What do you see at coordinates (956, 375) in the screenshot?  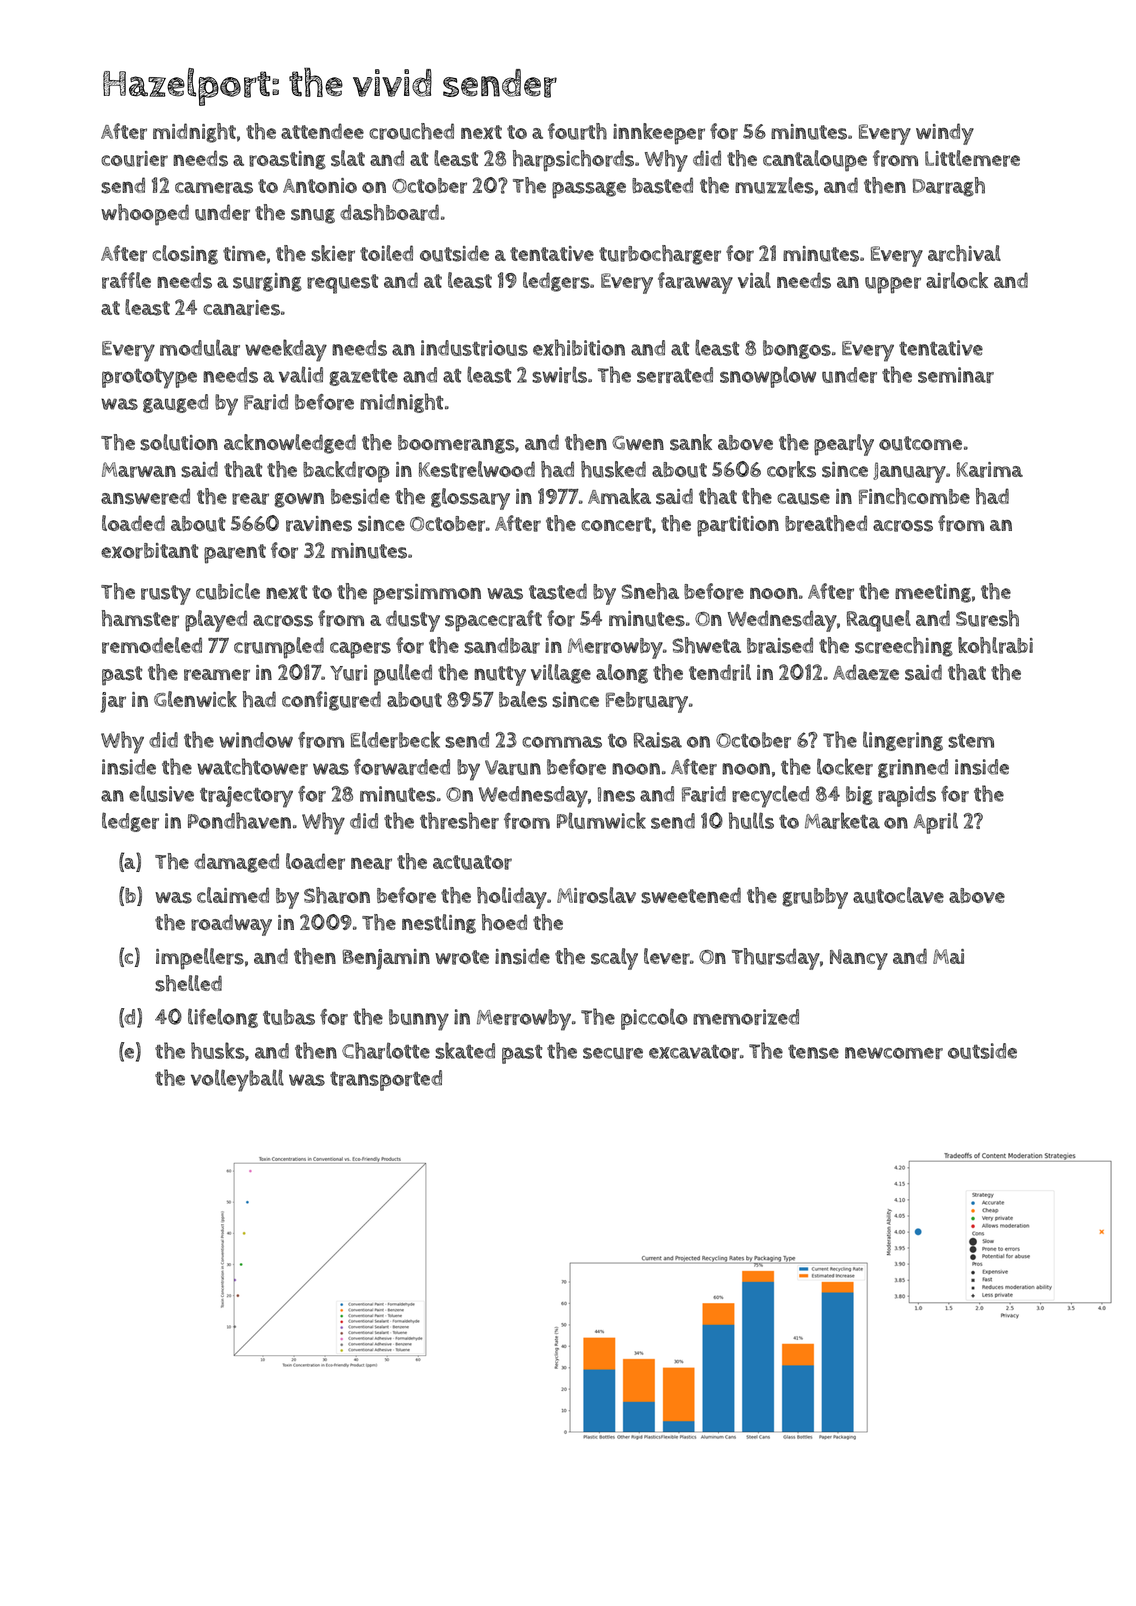 I see `seminar` at bounding box center [956, 375].
